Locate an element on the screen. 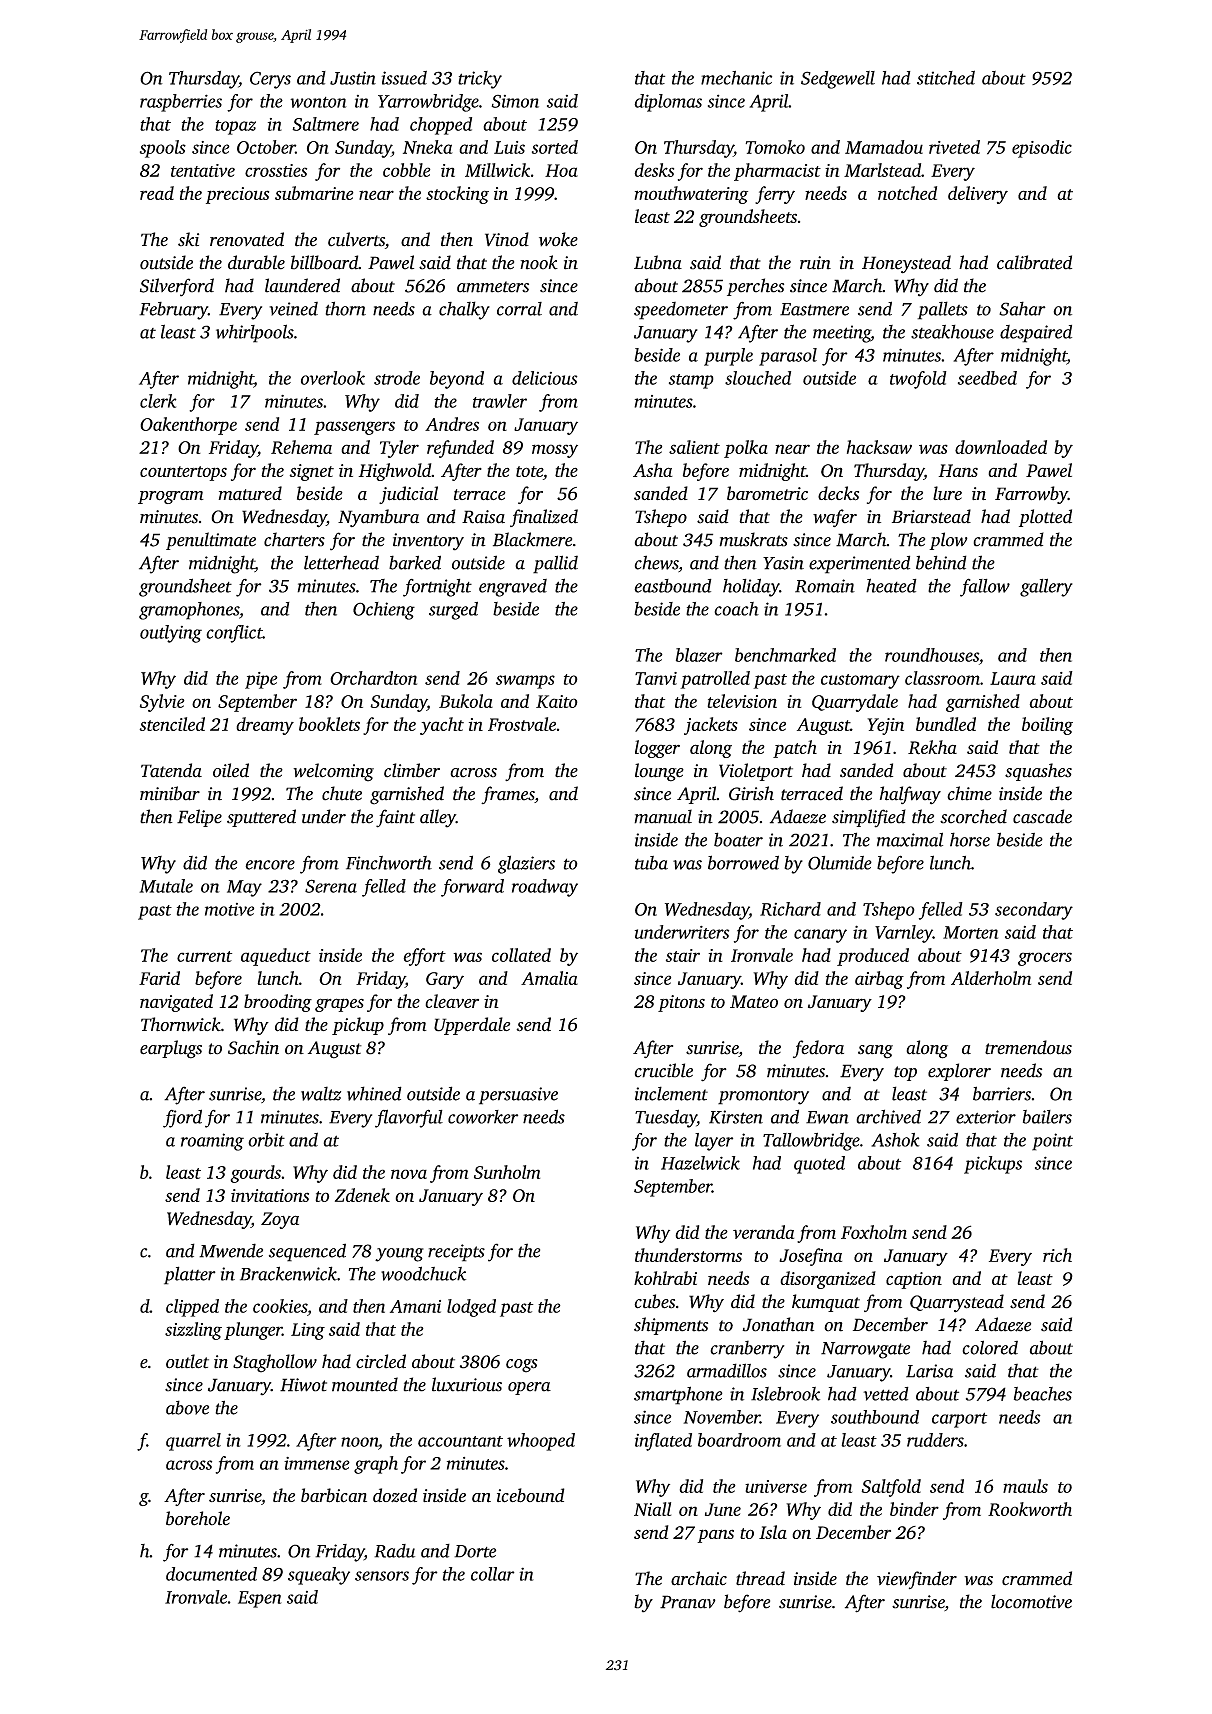  Cerys is located at coordinates (270, 80).
